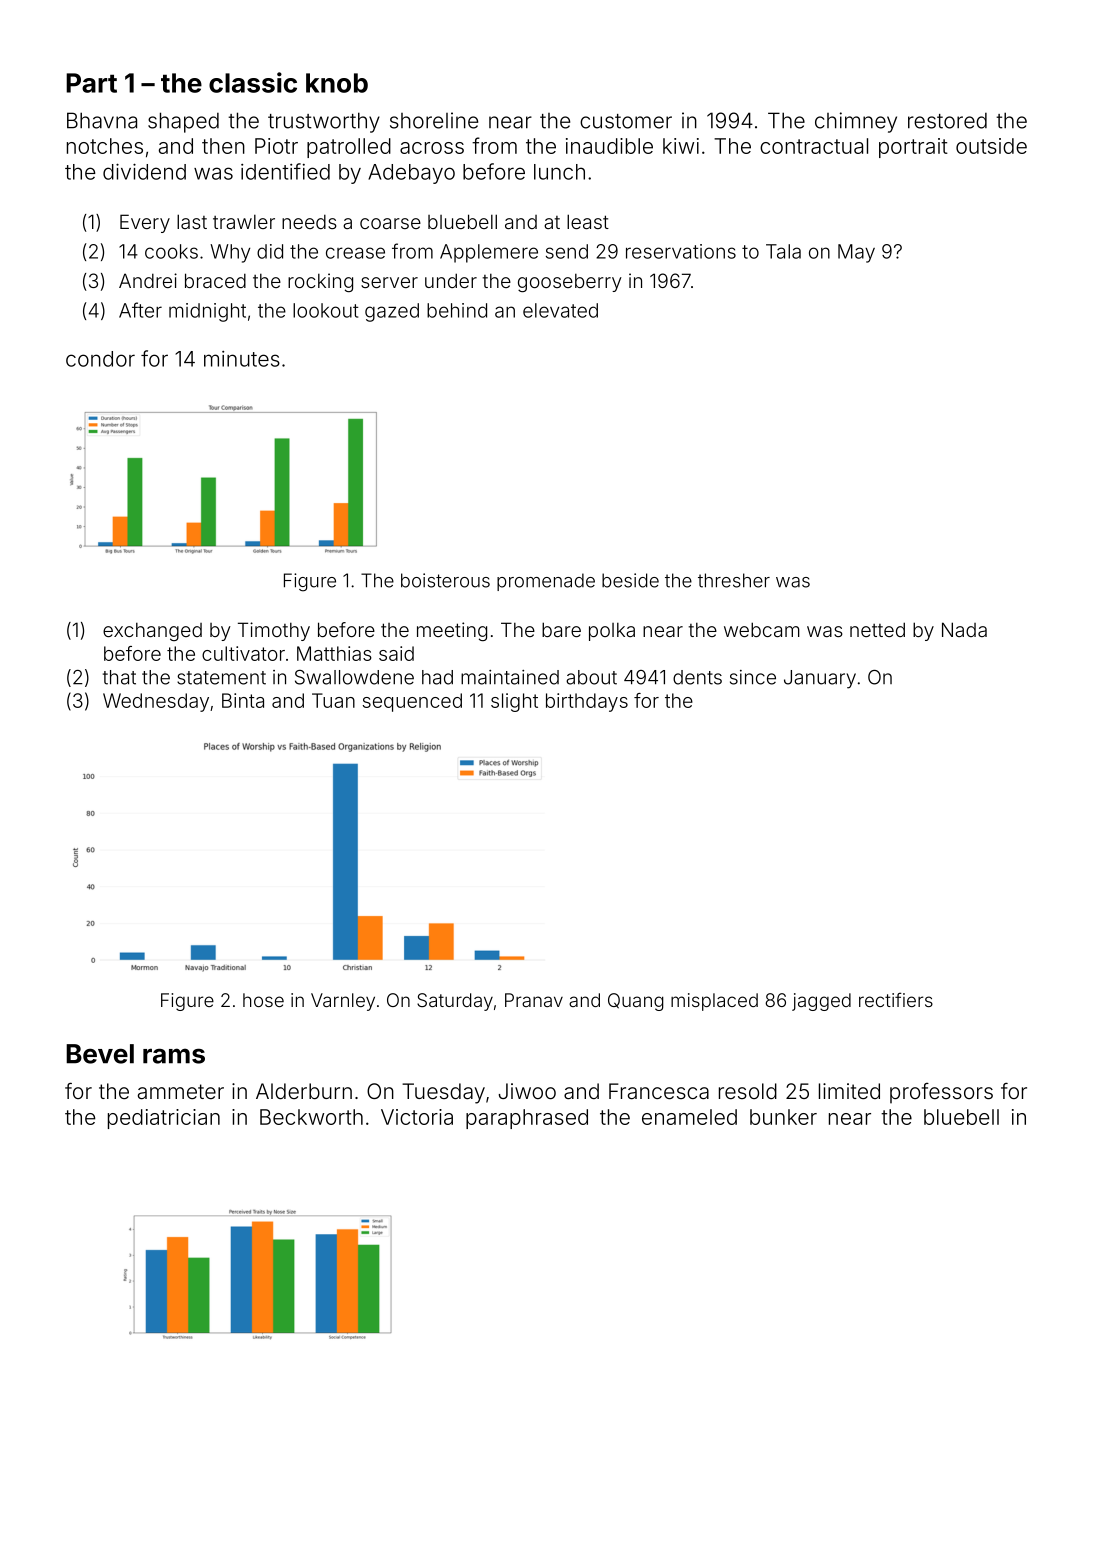  I want to click on contractual, so click(814, 146).
